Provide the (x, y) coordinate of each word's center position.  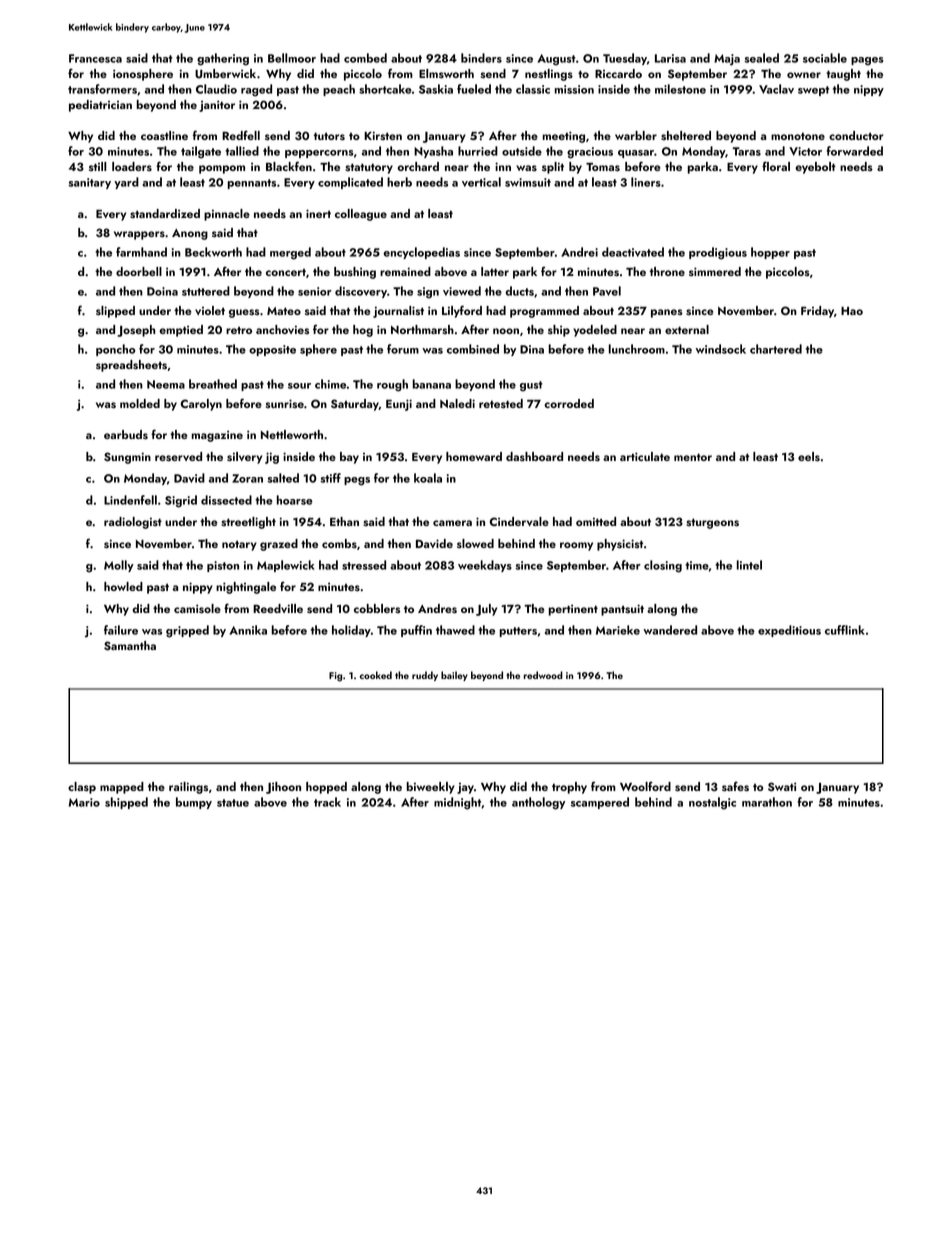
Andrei (579, 252)
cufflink (845, 630)
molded (140, 403)
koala (428, 478)
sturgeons (712, 523)
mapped (122, 788)
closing (663, 566)
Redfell (241, 135)
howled (123, 586)
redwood (543, 675)
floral (776, 166)
